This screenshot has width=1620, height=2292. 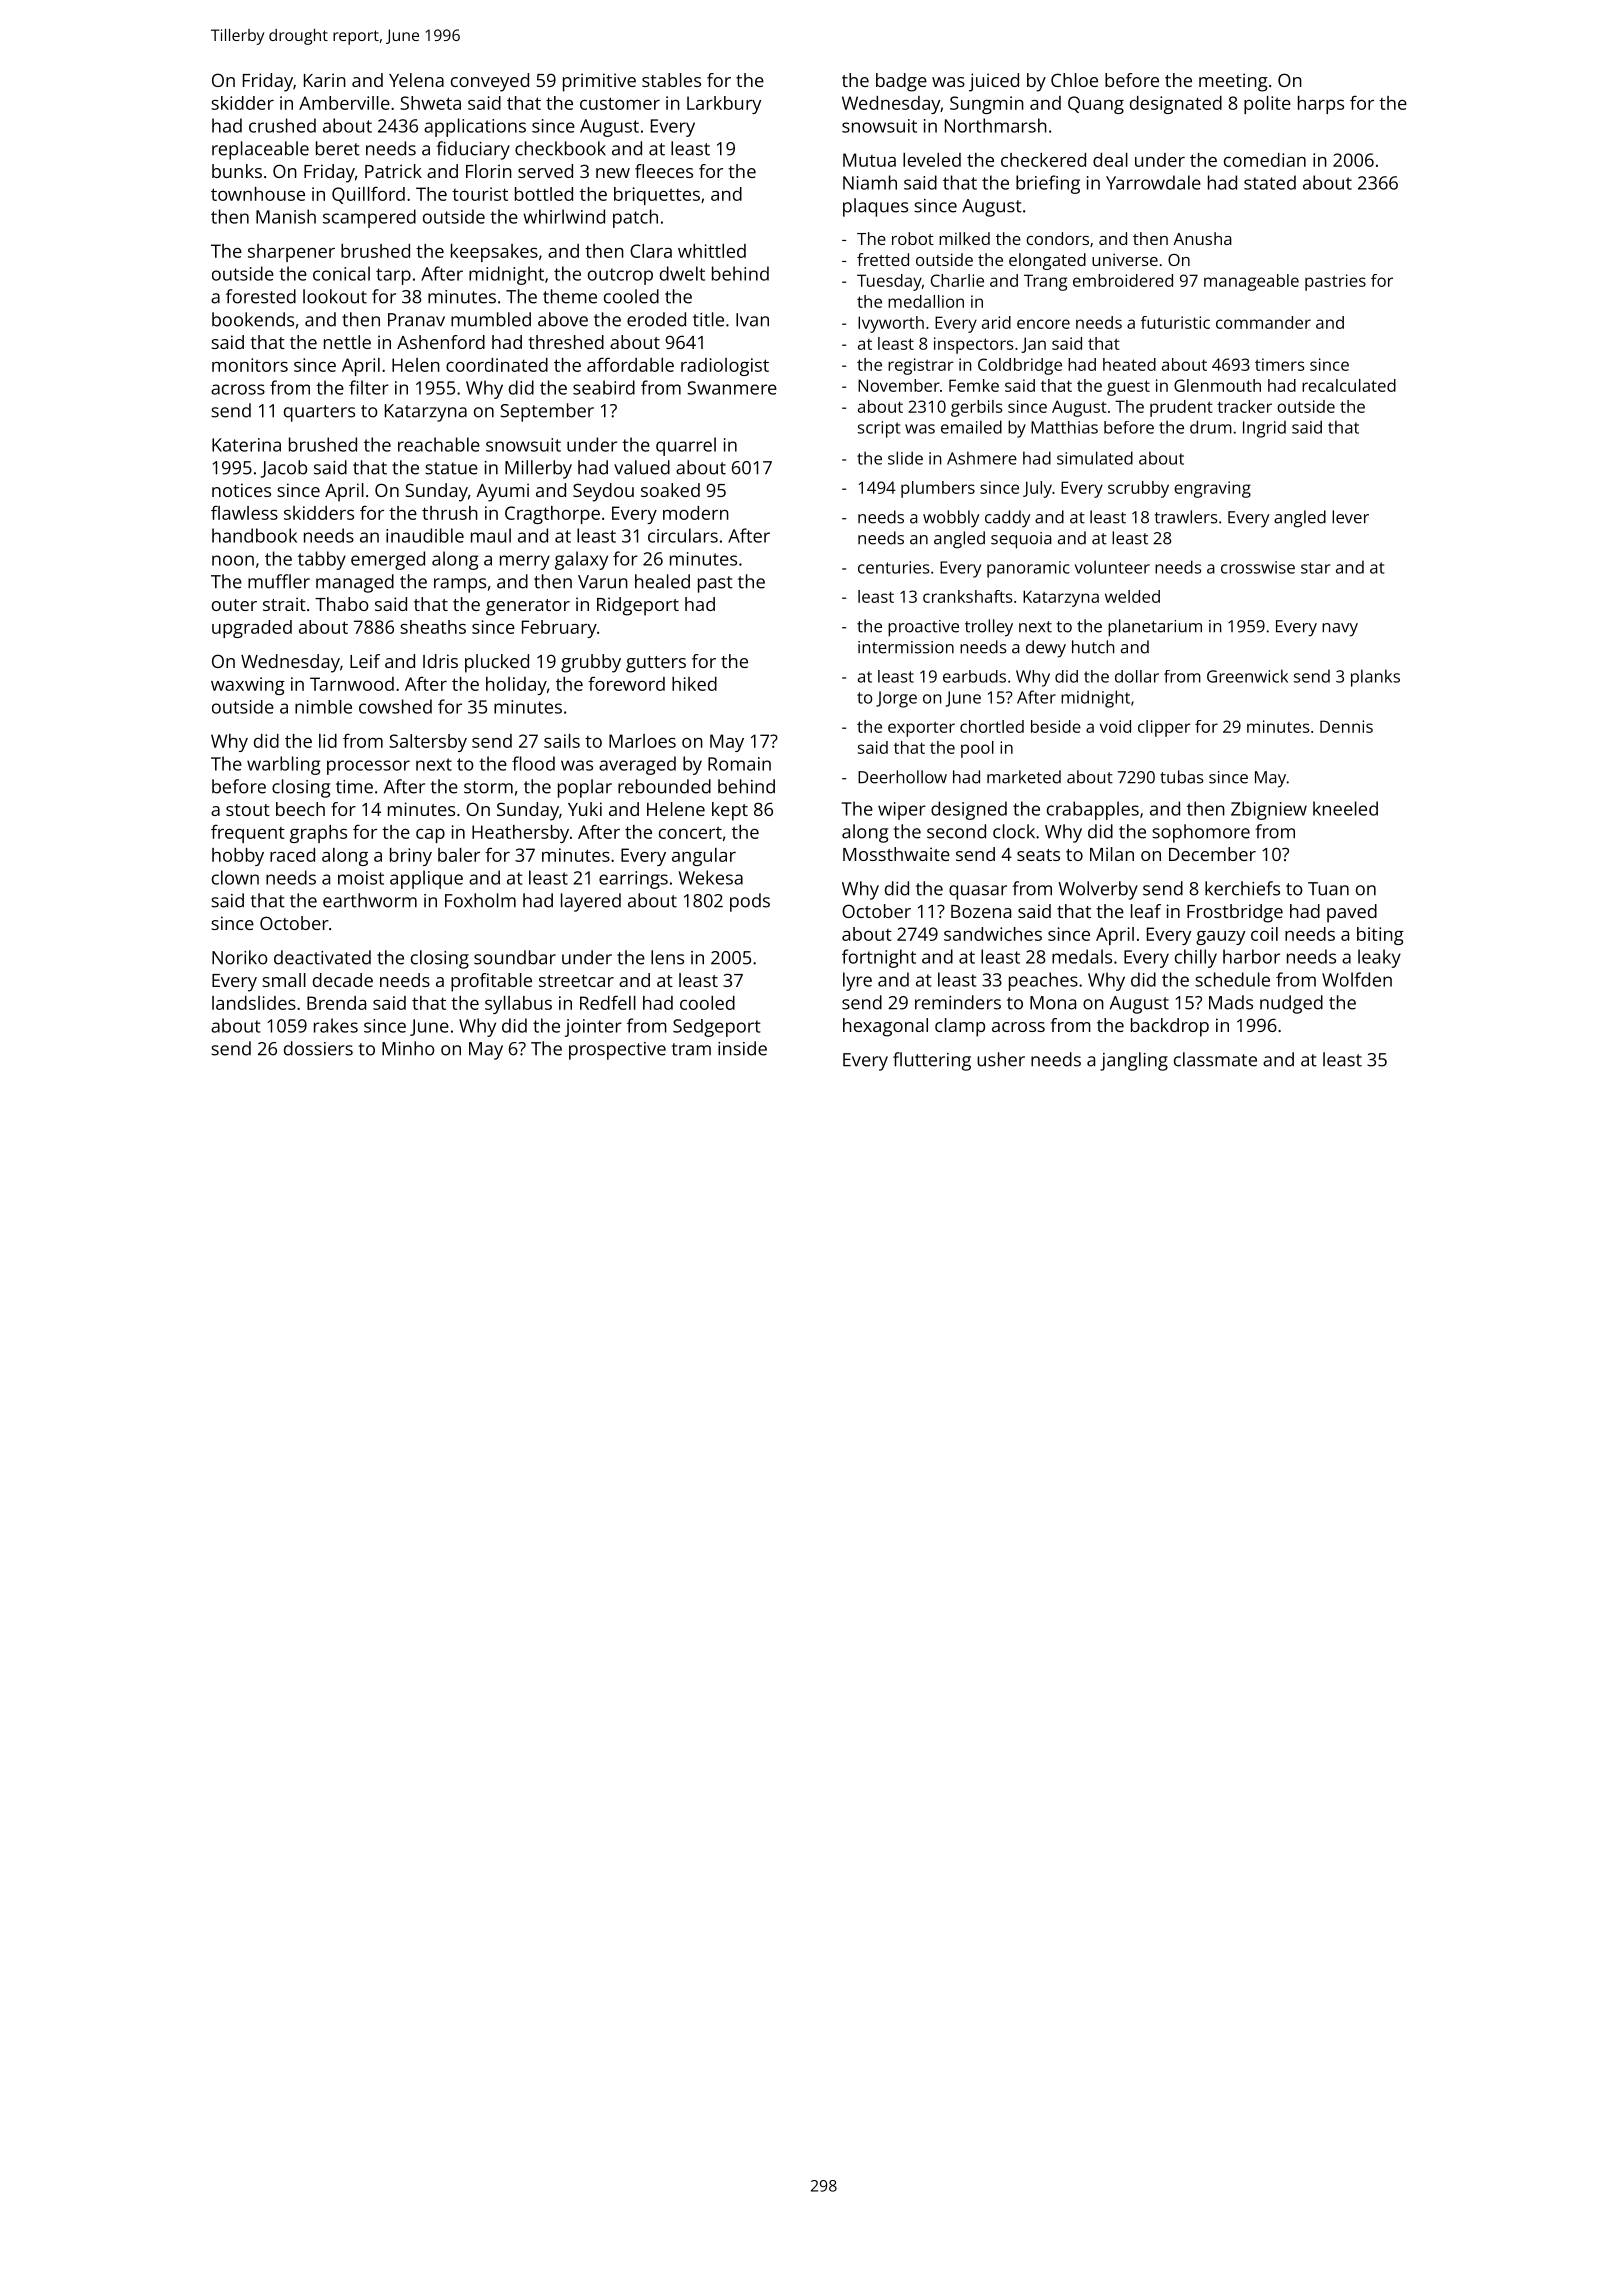 What do you see at coordinates (630, 364) in the screenshot?
I see `affordable` at bounding box center [630, 364].
